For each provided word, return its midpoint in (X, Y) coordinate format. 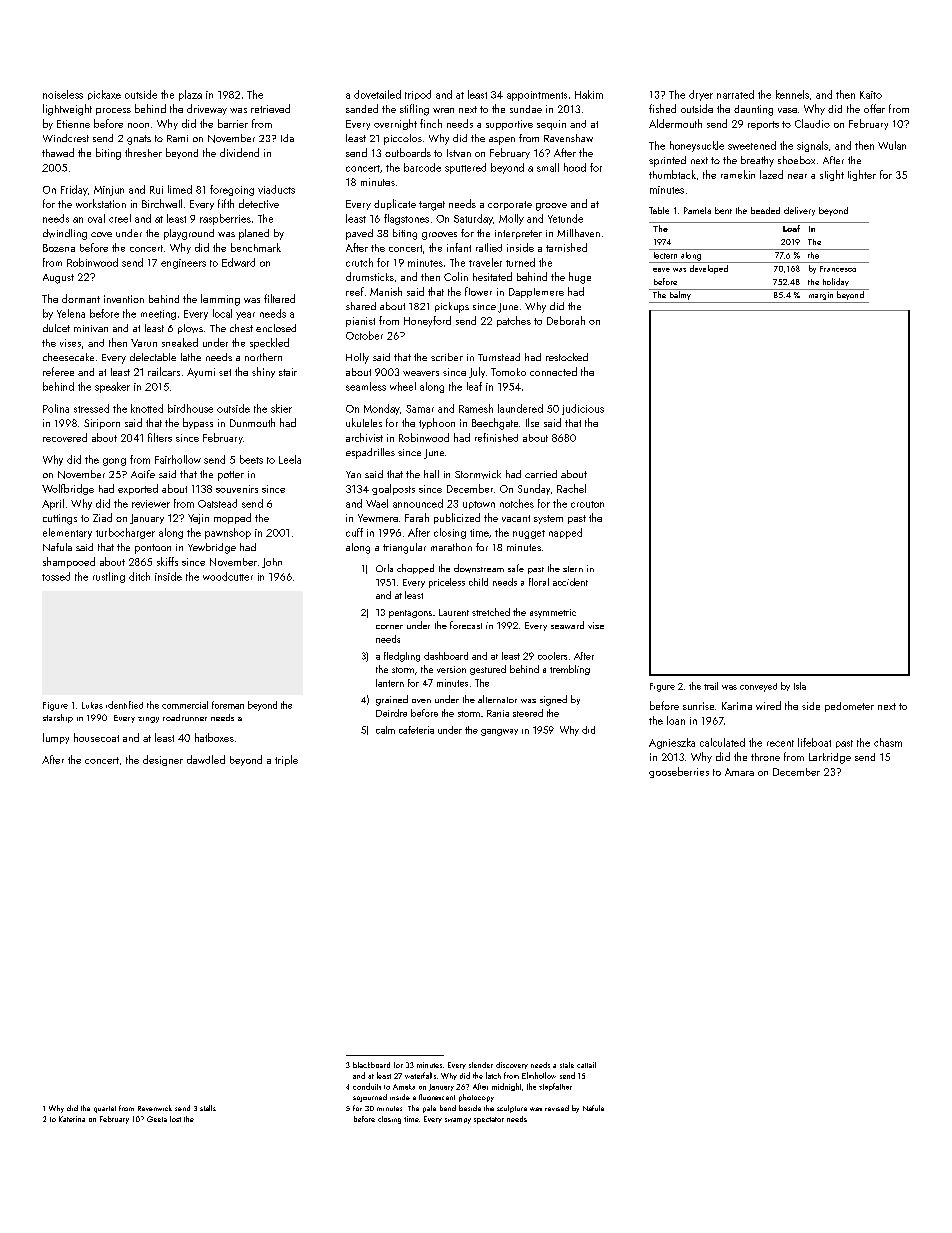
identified (124, 705)
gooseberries (679, 772)
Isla (800, 686)
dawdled (206, 759)
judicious (583, 409)
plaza (190, 95)
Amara (739, 772)
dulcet (56, 328)
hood (575, 167)
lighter (862, 175)
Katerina (72, 1119)
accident (570, 582)
